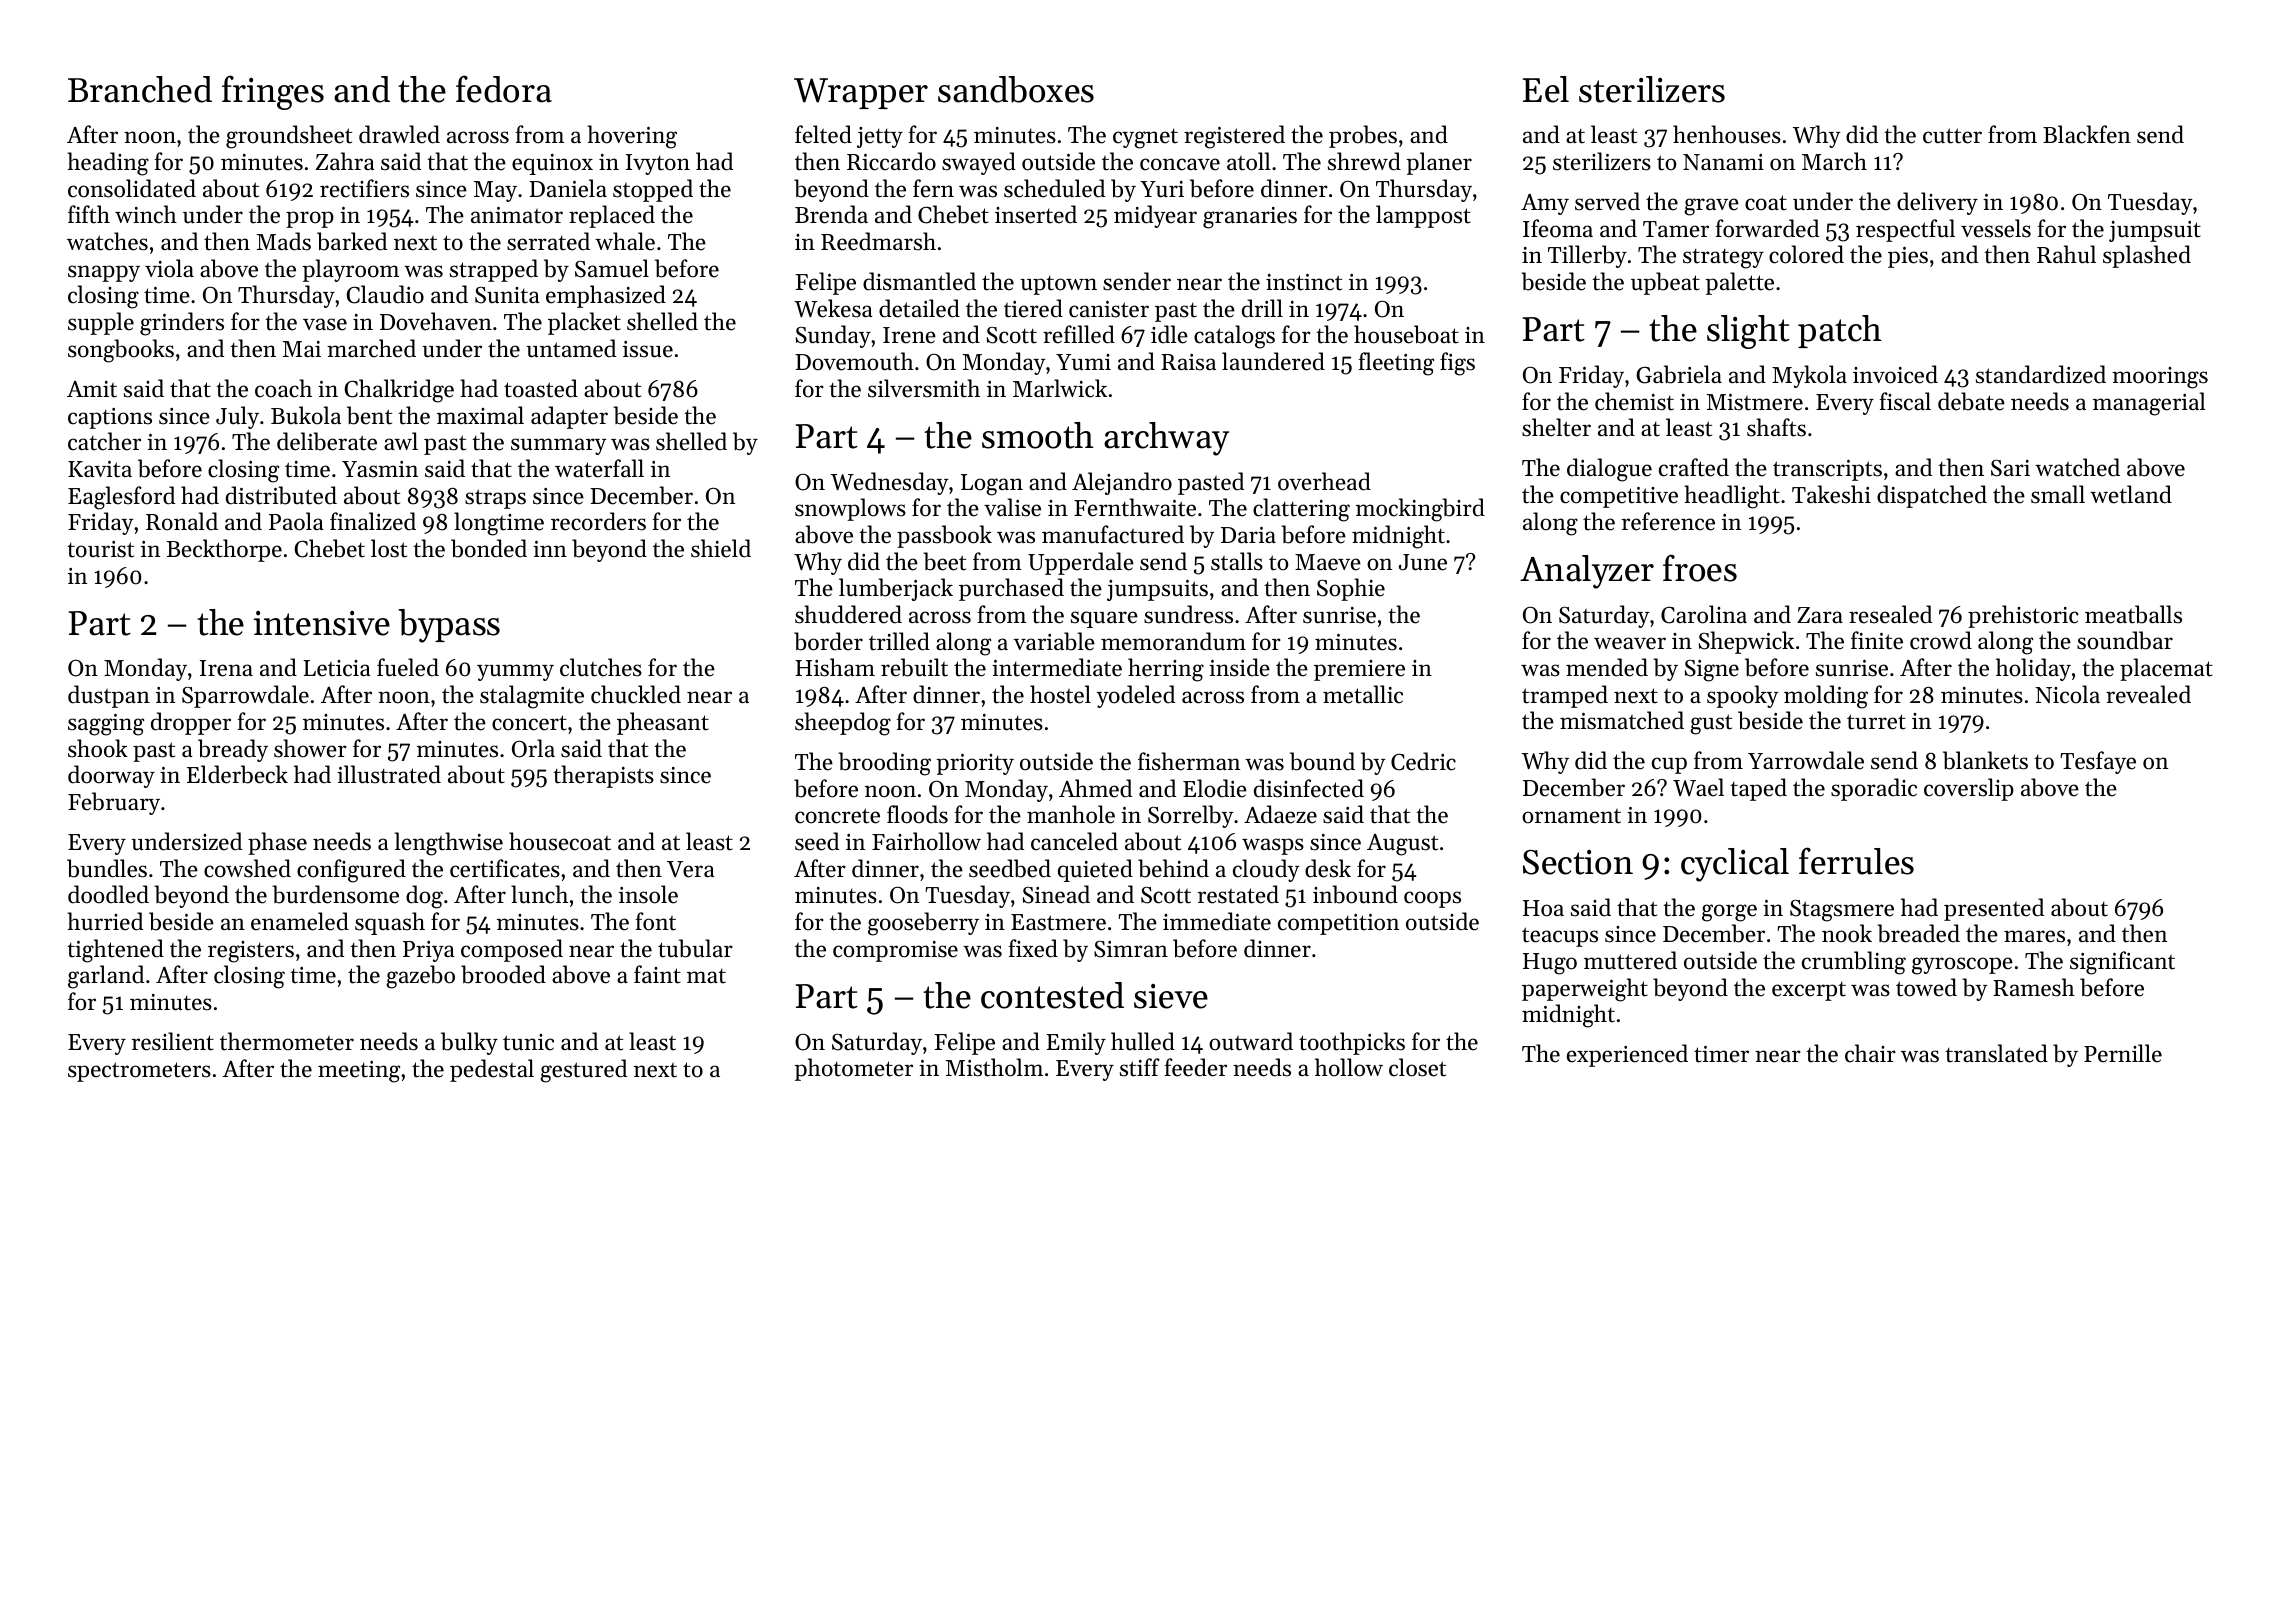  What do you see at coordinates (612, 216) in the page?
I see `replaced` at bounding box center [612, 216].
